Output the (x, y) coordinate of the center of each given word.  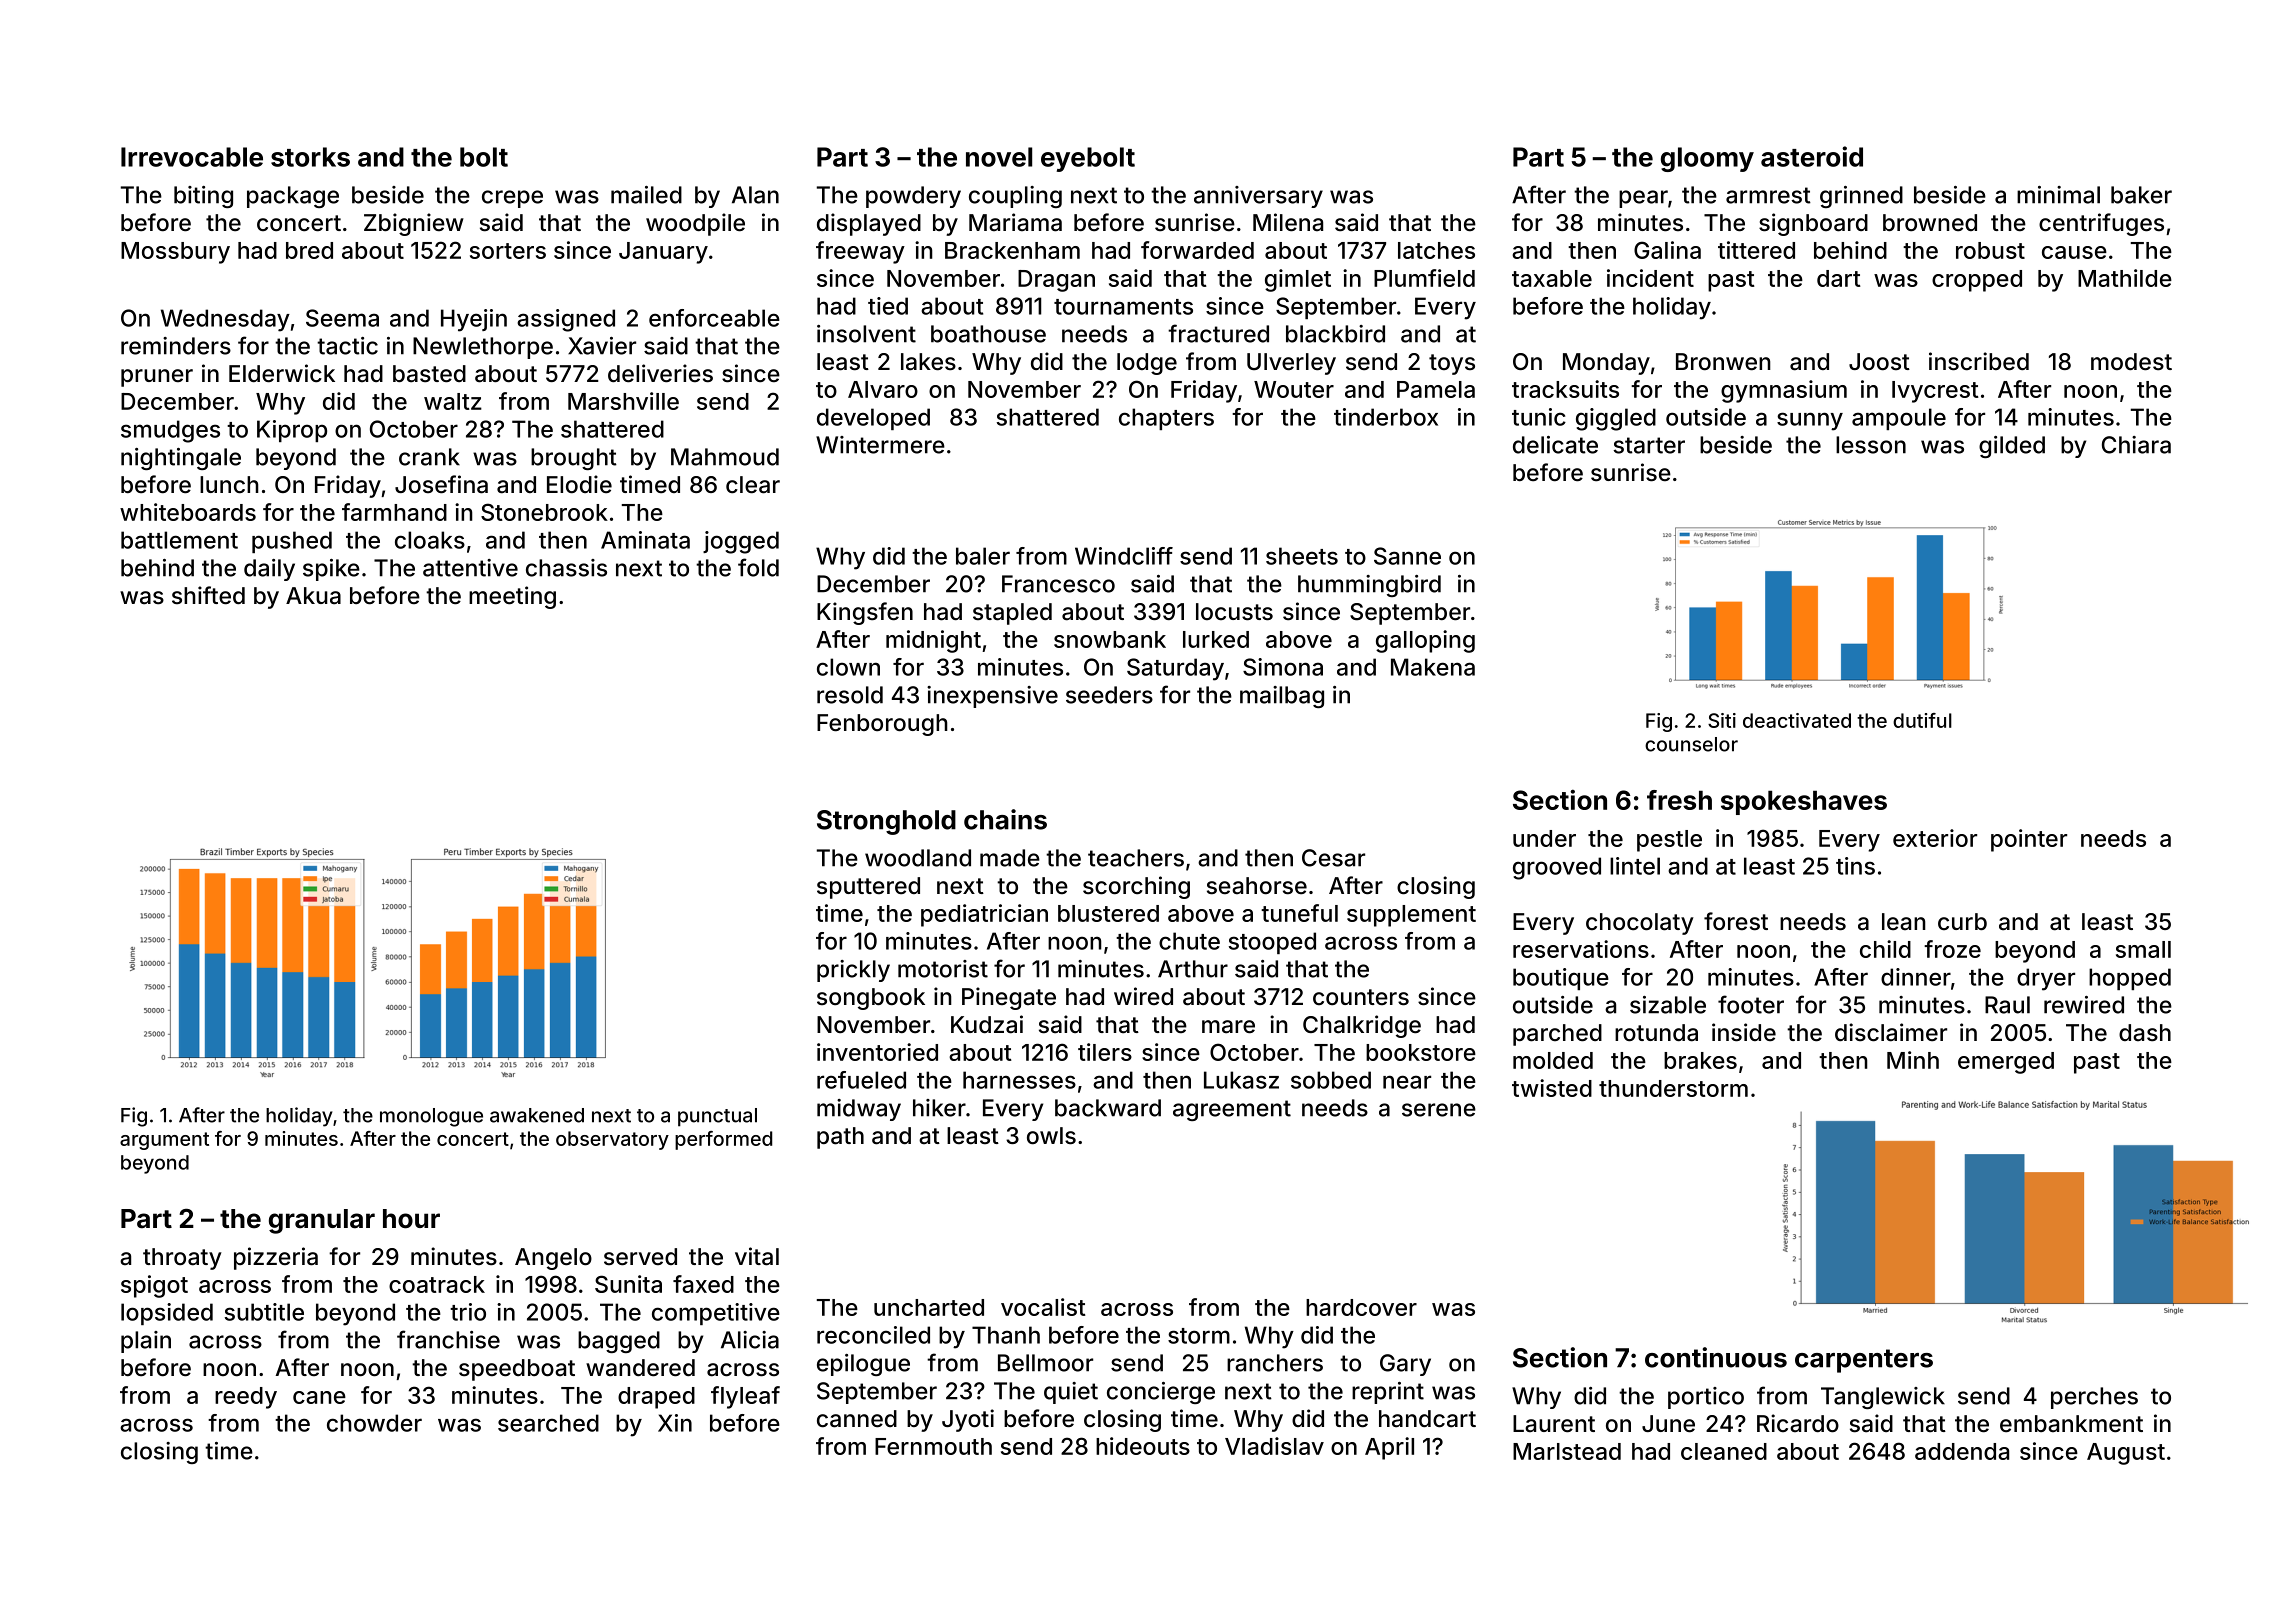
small (2143, 949)
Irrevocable (192, 157)
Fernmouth (933, 1446)
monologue (431, 1117)
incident (1650, 278)
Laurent (1554, 1424)
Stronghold (886, 822)
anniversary (1258, 197)
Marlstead (1567, 1451)
